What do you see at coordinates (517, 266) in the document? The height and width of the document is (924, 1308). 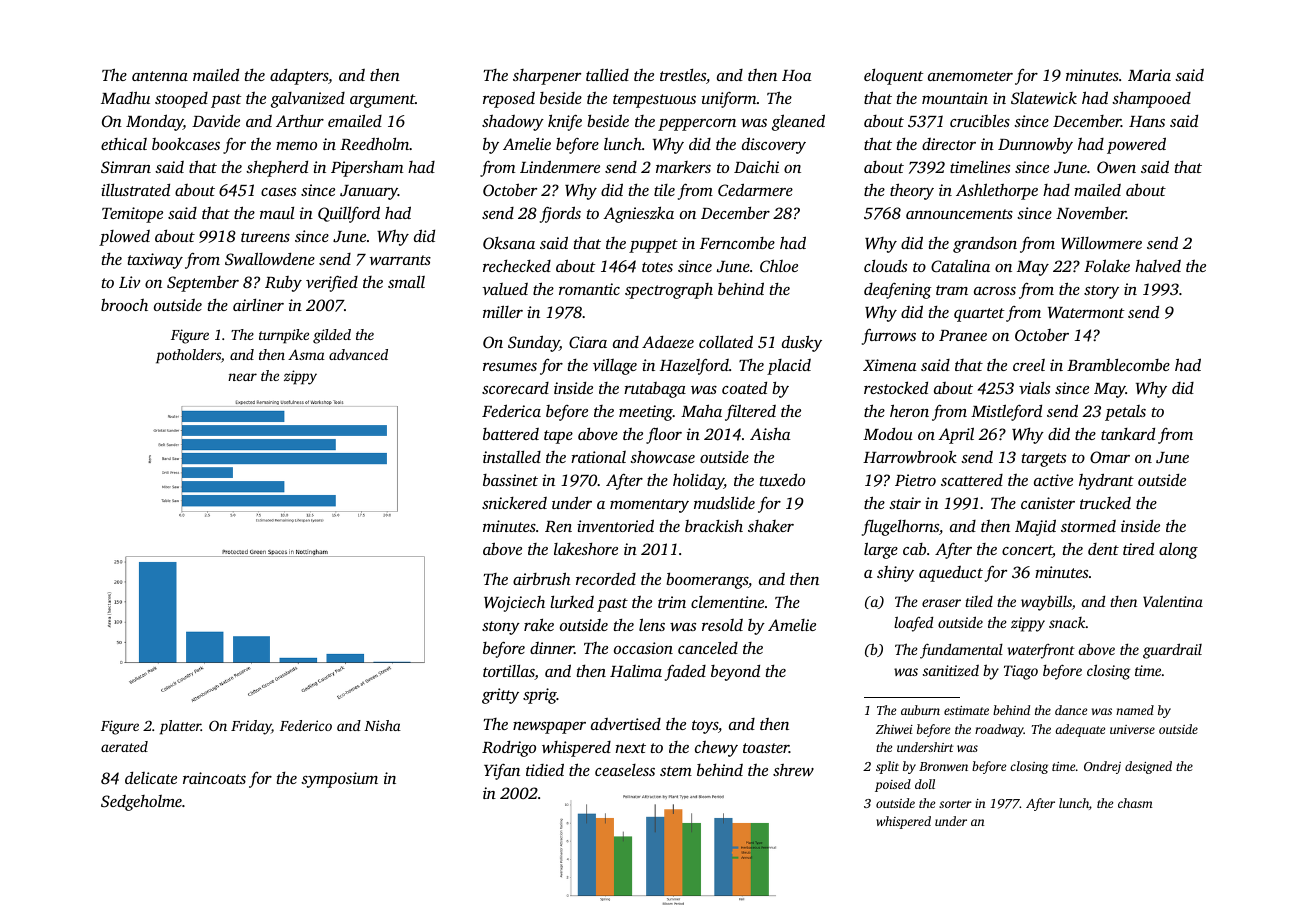 I see `rechecked` at bounding box center [517, 266].
